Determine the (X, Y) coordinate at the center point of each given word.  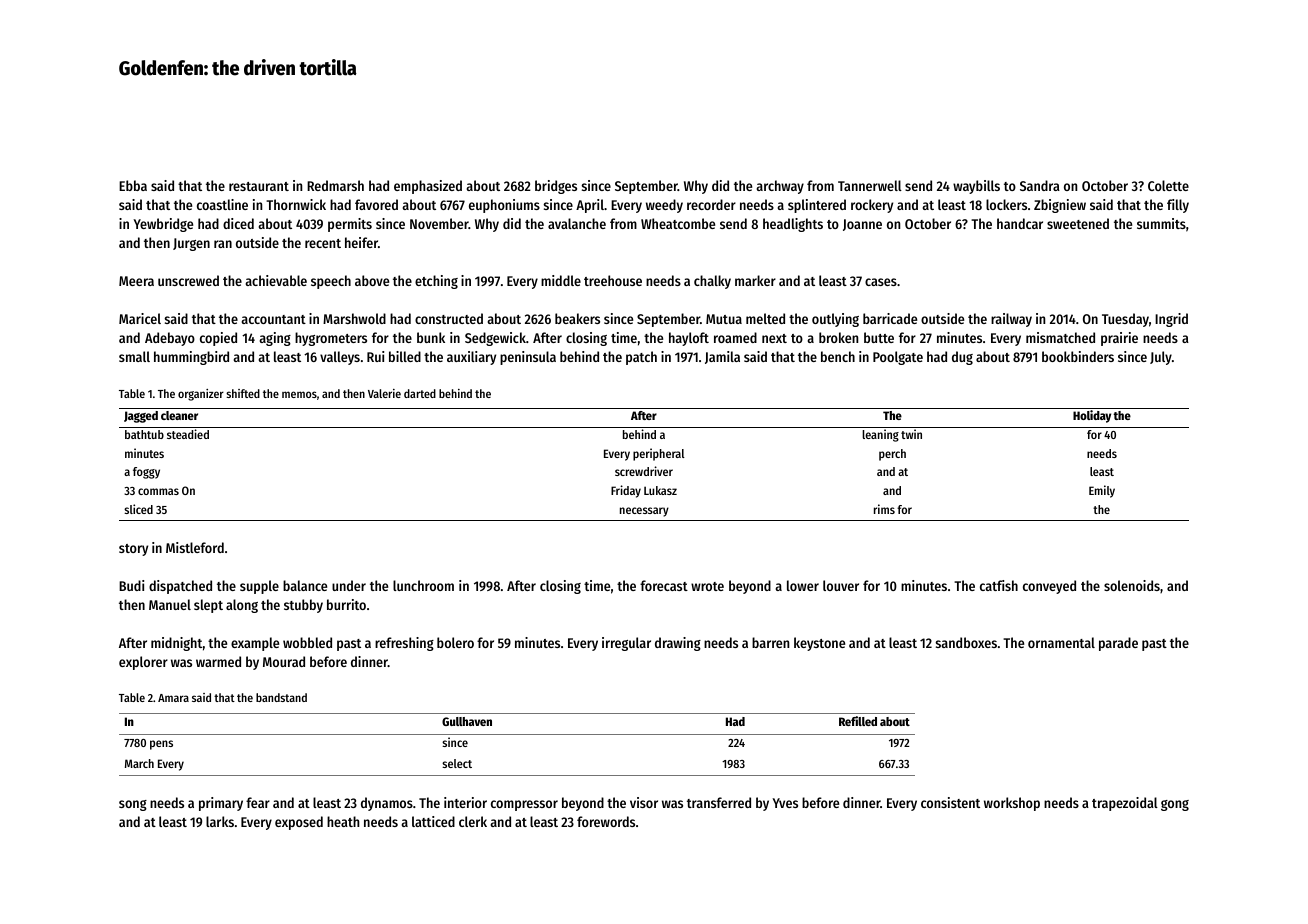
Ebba (133, 185)
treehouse (613, 280)
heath (343, 821)
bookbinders (1078, 356)
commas (158, 491)
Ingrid (1171, 320)
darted (420, 393)
